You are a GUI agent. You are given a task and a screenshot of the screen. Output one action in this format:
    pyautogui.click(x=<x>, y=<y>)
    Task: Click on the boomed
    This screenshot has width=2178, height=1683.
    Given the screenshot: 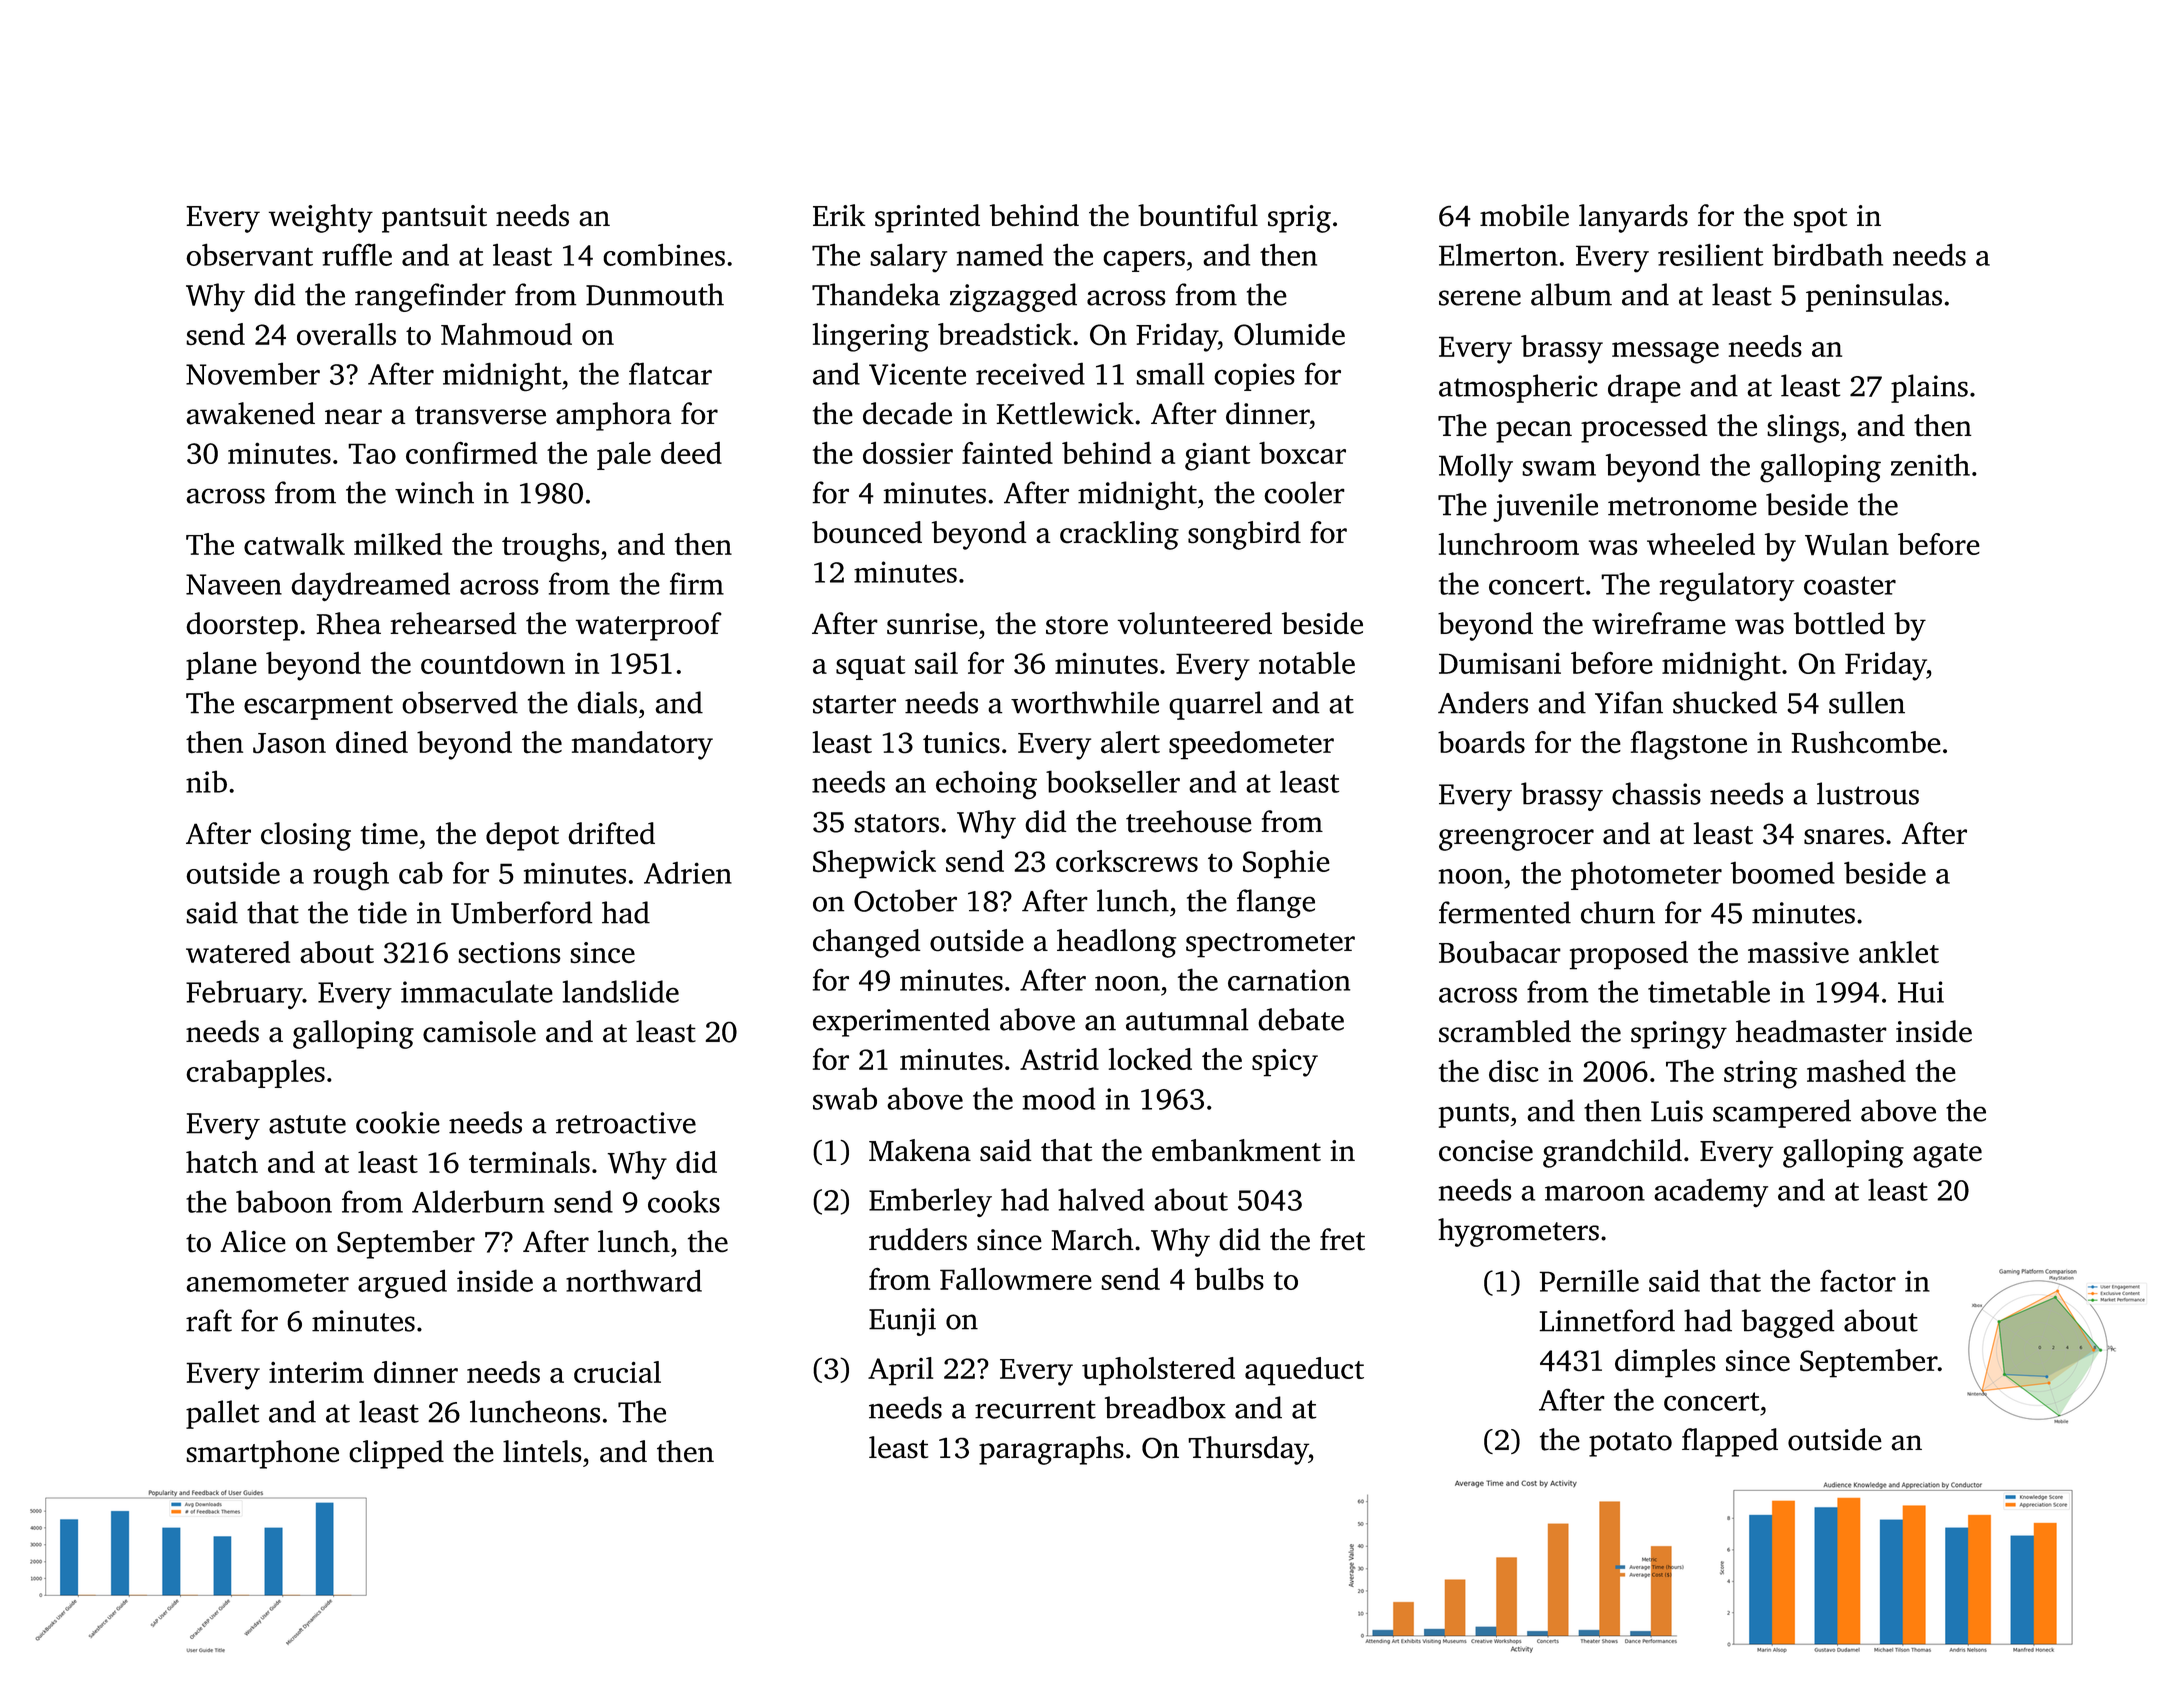 What is the action you would take?
    pyautogui.click(x=1783, y=872)
